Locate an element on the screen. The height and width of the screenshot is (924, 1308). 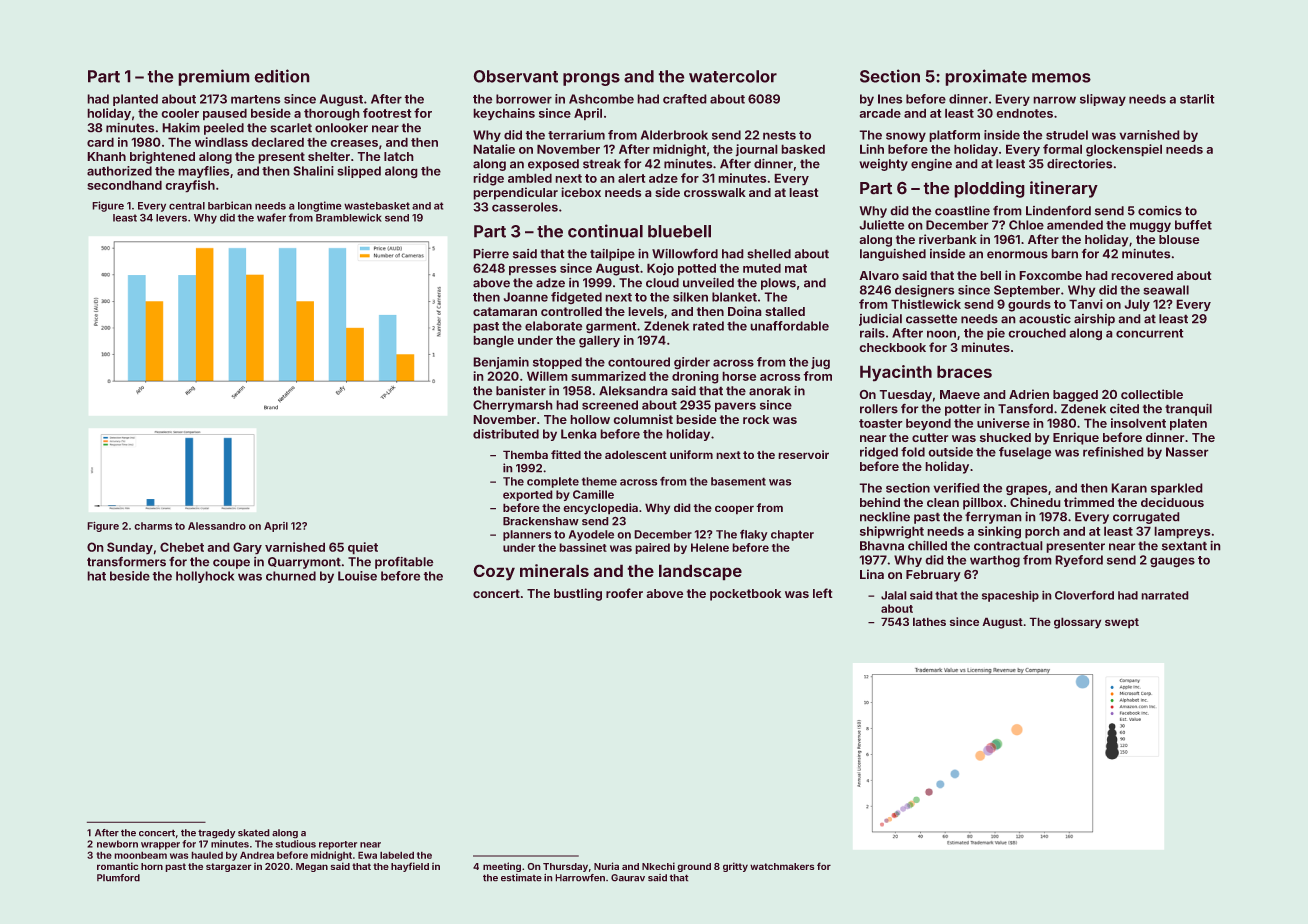
wastebasket is located at coordinates (377, 206).
